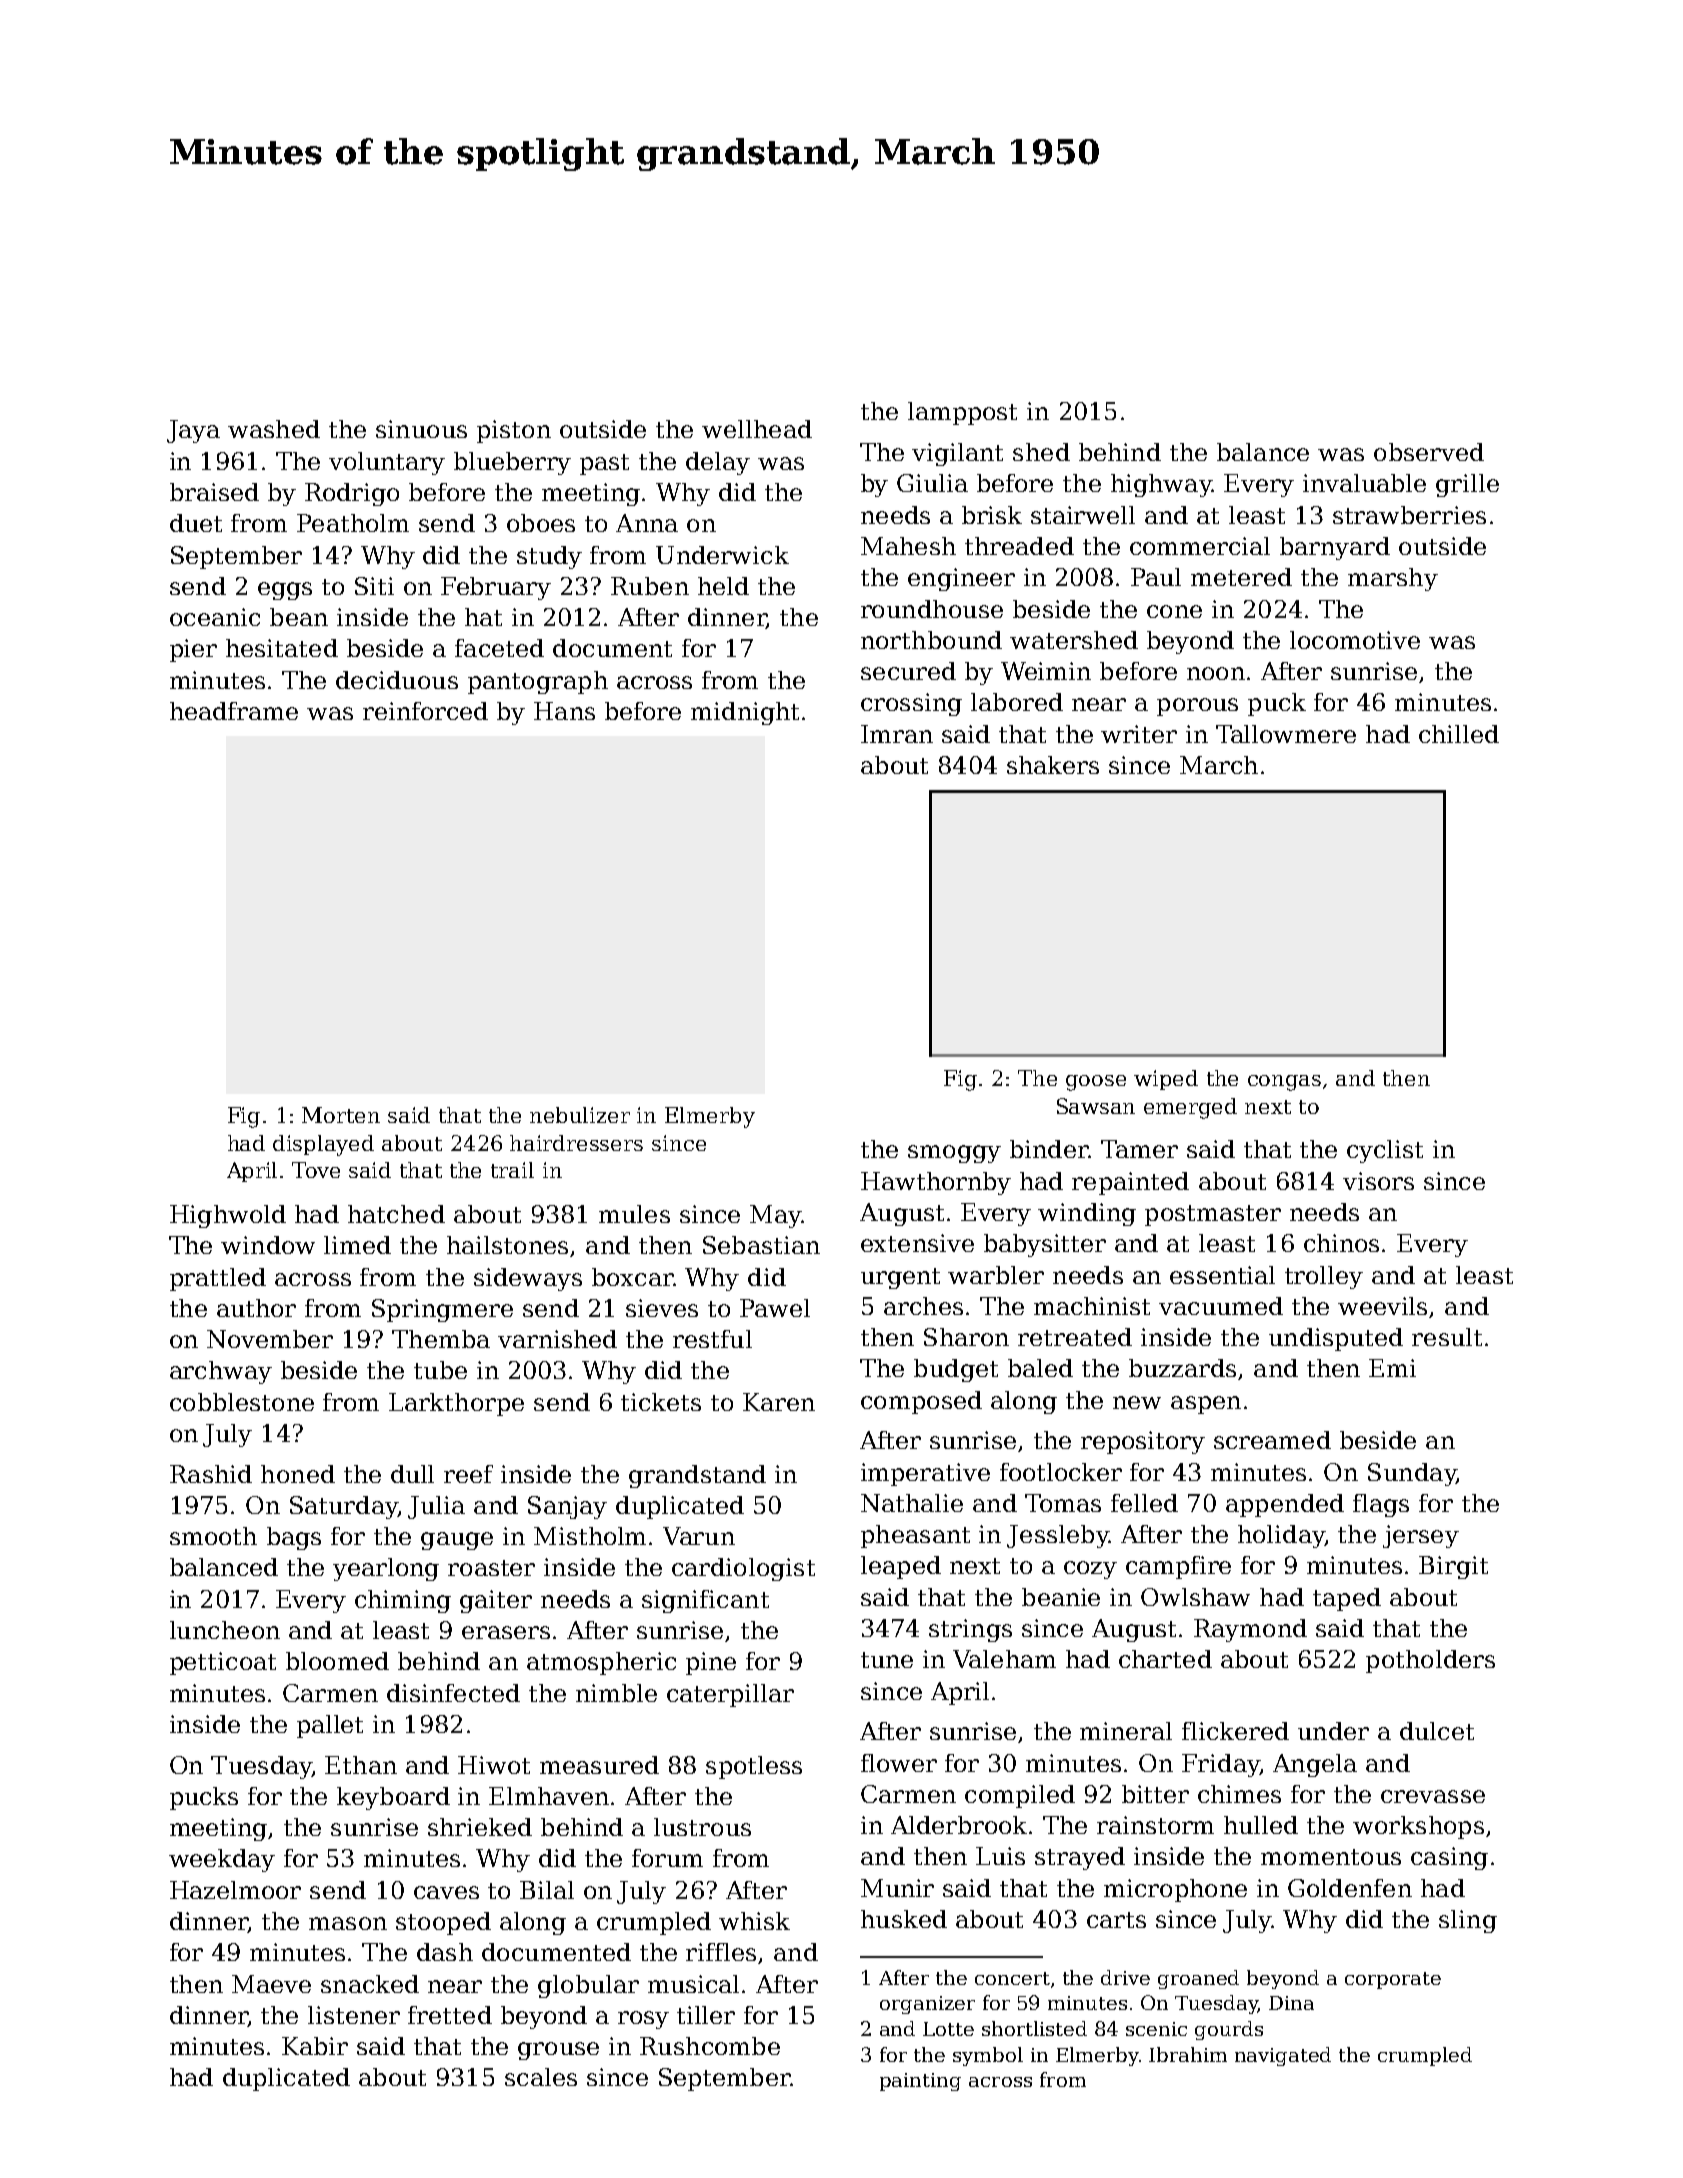  I want to click on imperative, so click(925, 1474).
